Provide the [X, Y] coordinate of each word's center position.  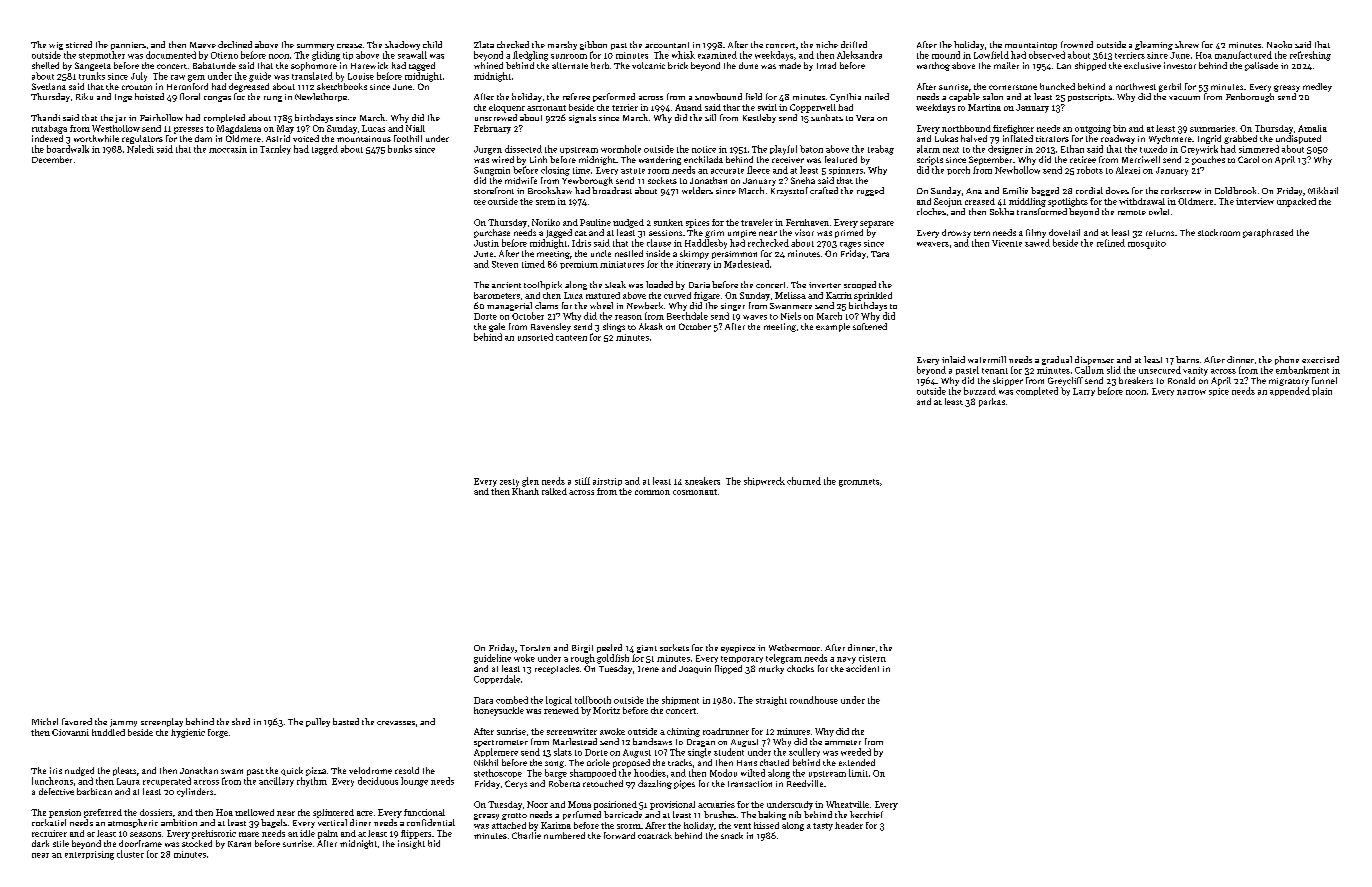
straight [771, 701]
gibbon [593, 45]
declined [235, 44]
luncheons [52, 781]
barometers [497, 295]
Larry [1084, 392]
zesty [509, 483]
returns [1160, 233]
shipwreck [764, 481]
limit [858, 773]
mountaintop [1031, 46]
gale [497, 327]
